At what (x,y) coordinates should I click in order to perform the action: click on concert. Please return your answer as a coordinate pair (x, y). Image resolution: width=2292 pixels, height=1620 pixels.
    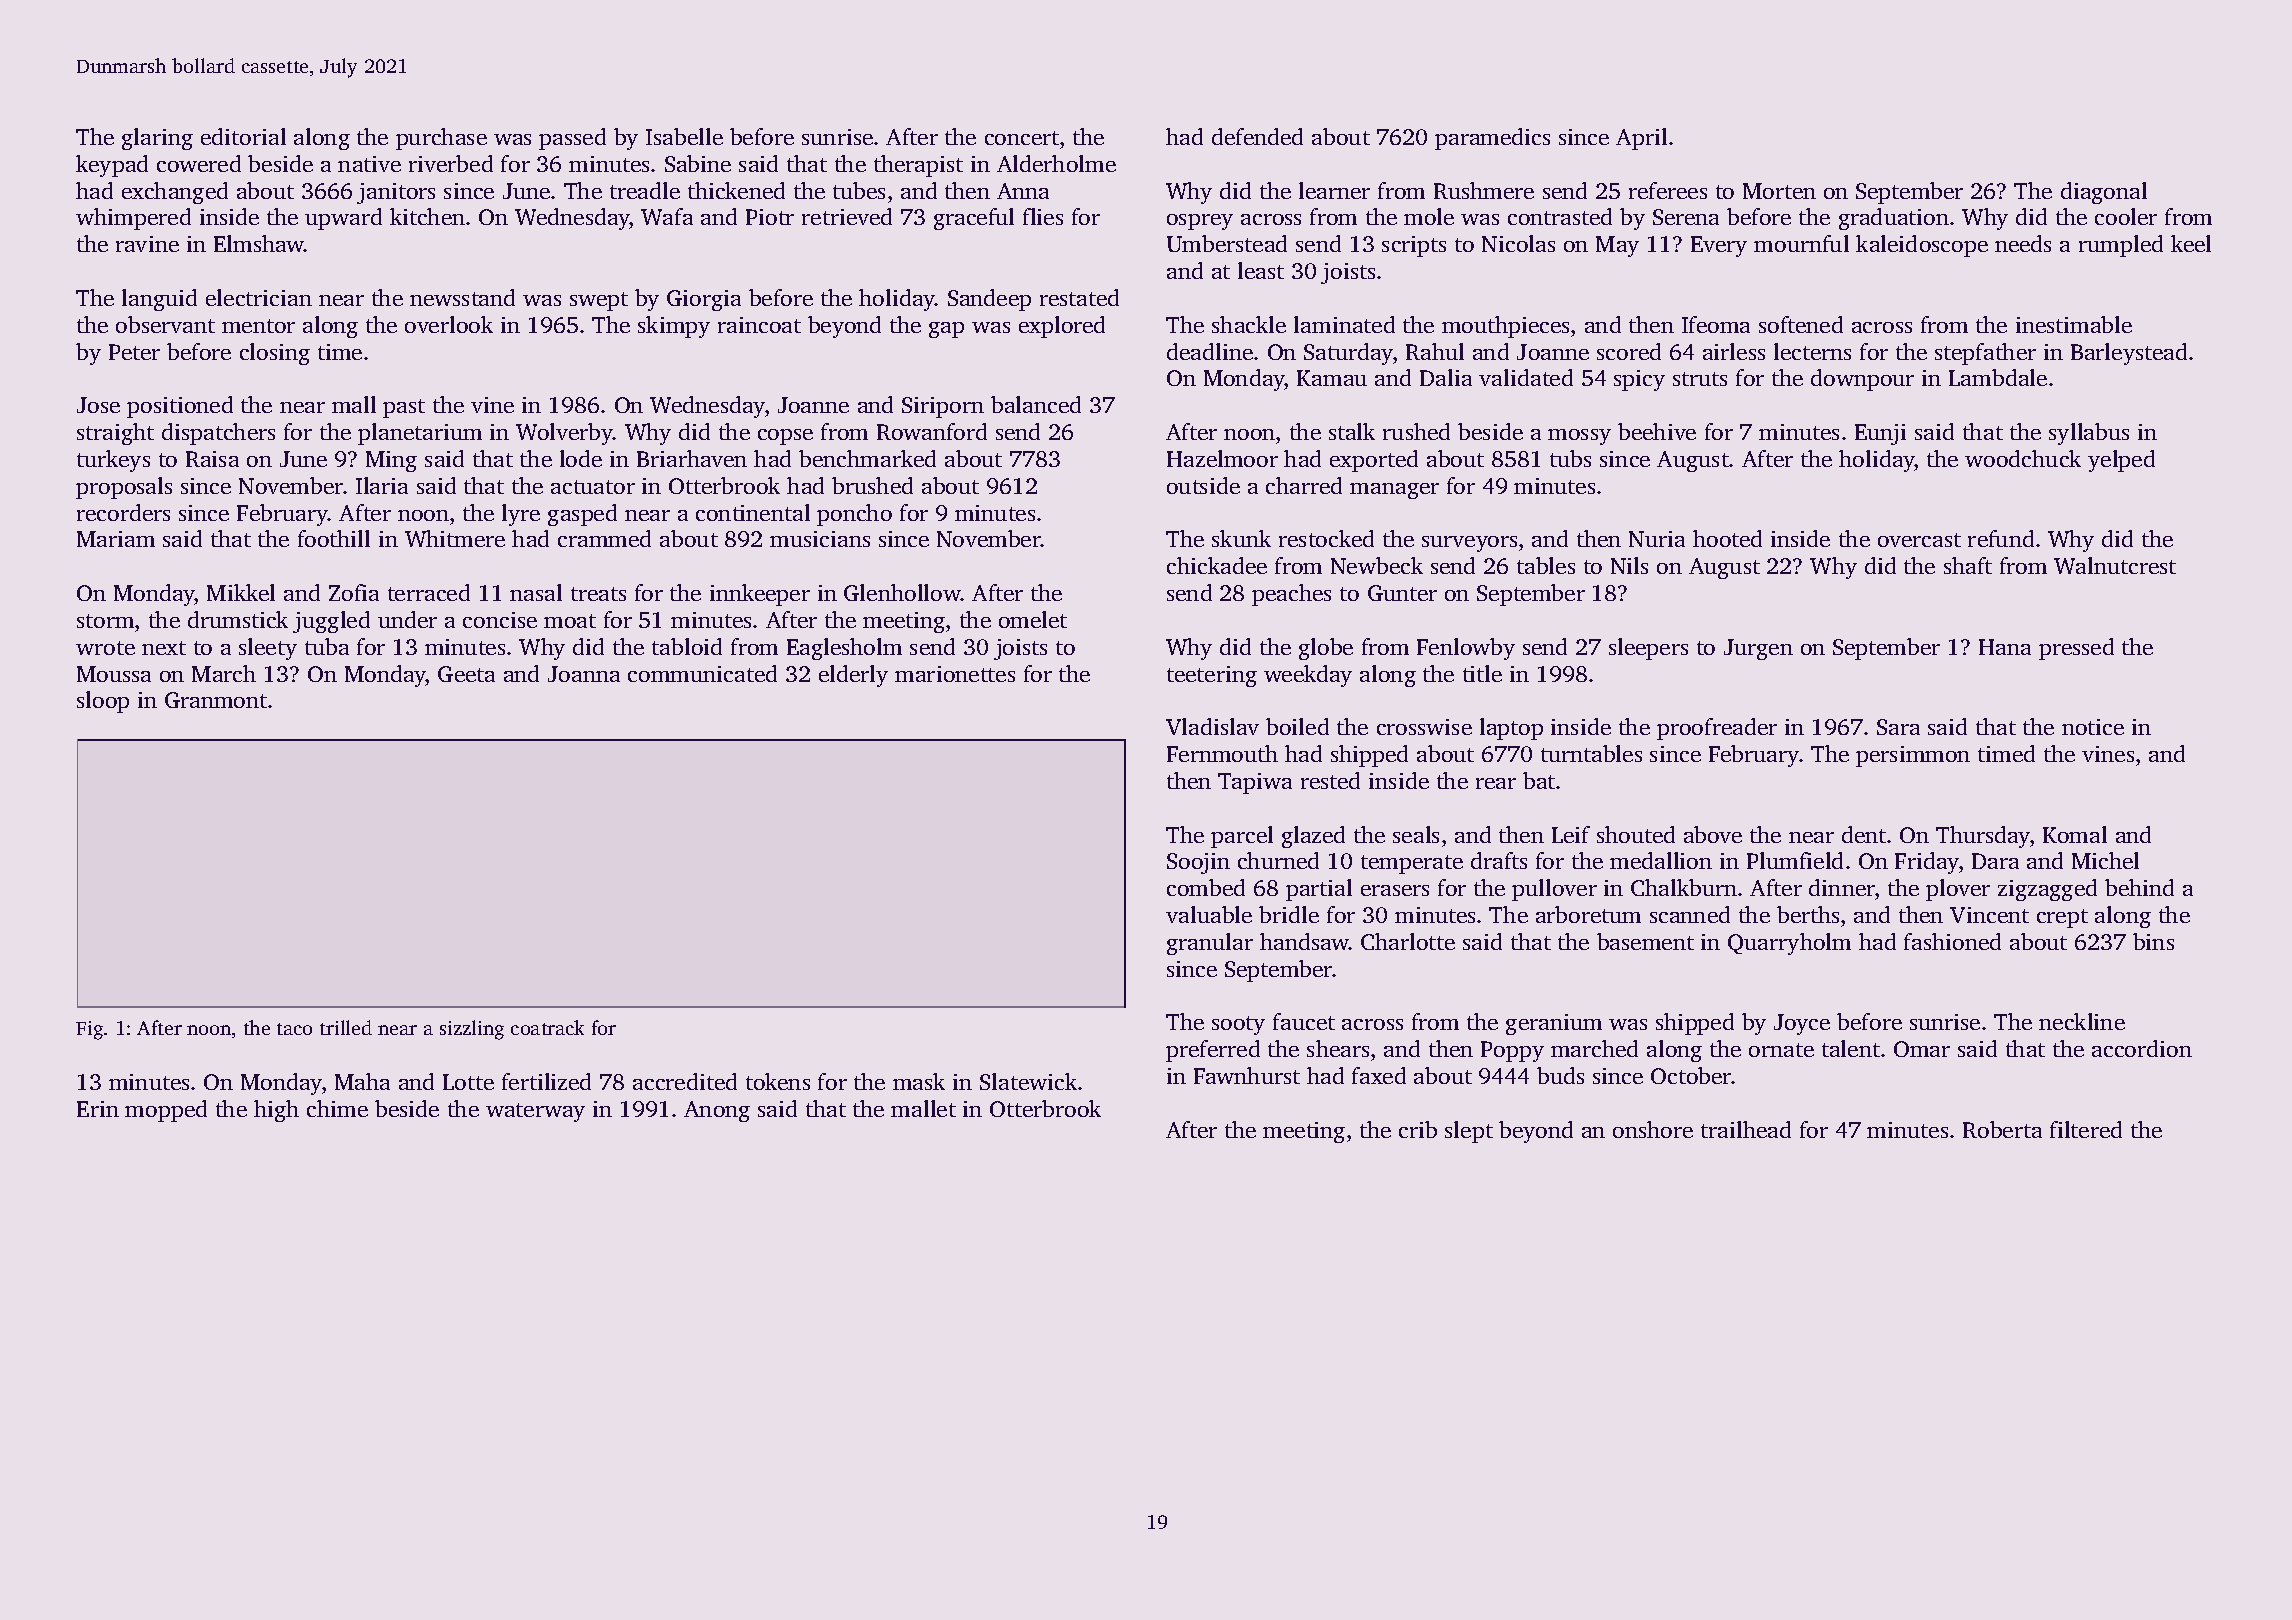
    Looking at the image, I should click on (1022, 138).
